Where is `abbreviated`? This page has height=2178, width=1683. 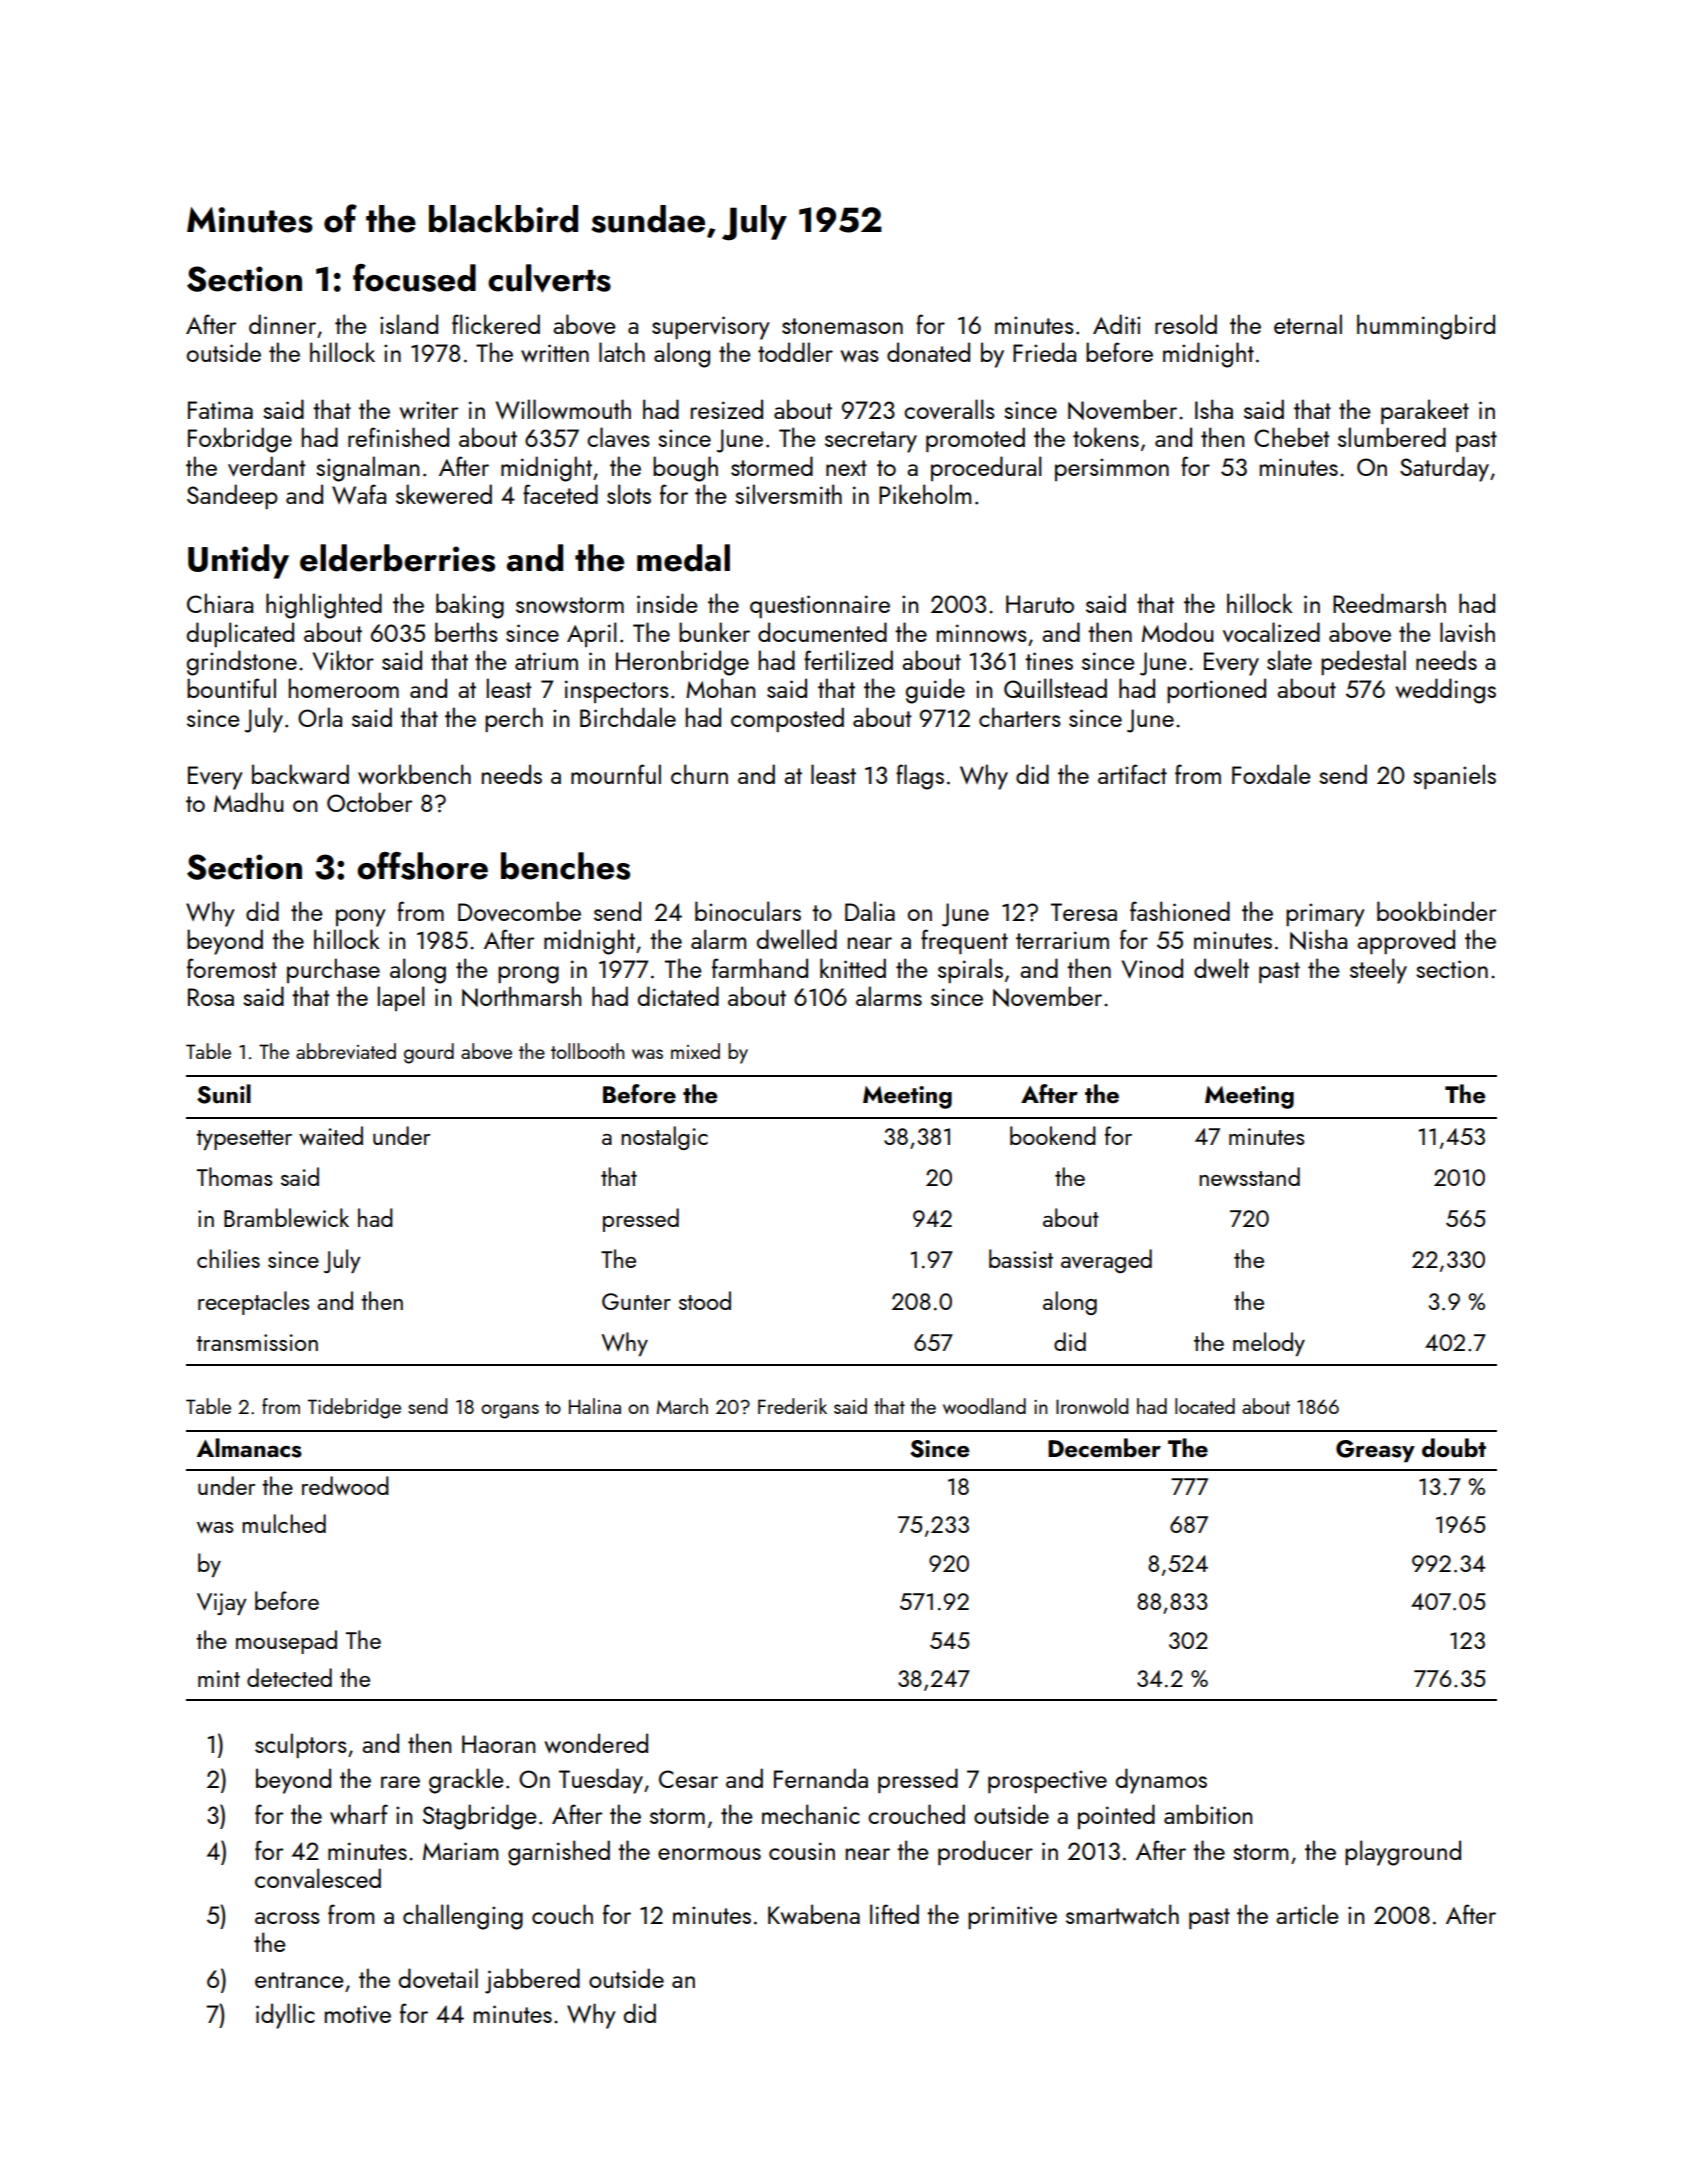 abbreviated is located at coordinates (346, 1051).
